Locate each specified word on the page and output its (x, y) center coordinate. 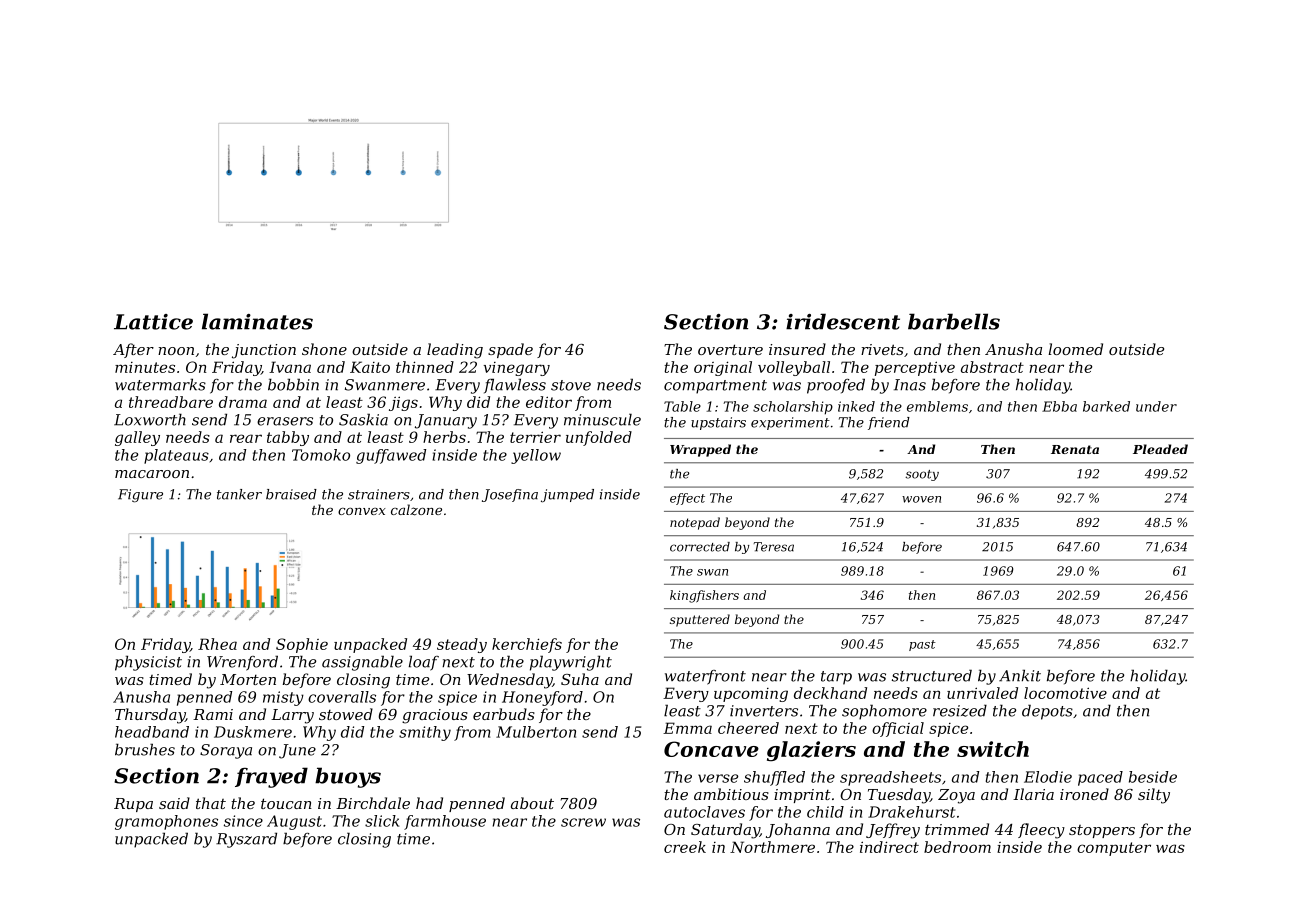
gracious (435, 716)
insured (797, 349)
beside (1153, 777)
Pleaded (1160, 449)
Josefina (510, 495)
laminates (257, 321)
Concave (711, 749)
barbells (954, 321)
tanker (239, 494)
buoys (348, 777)
